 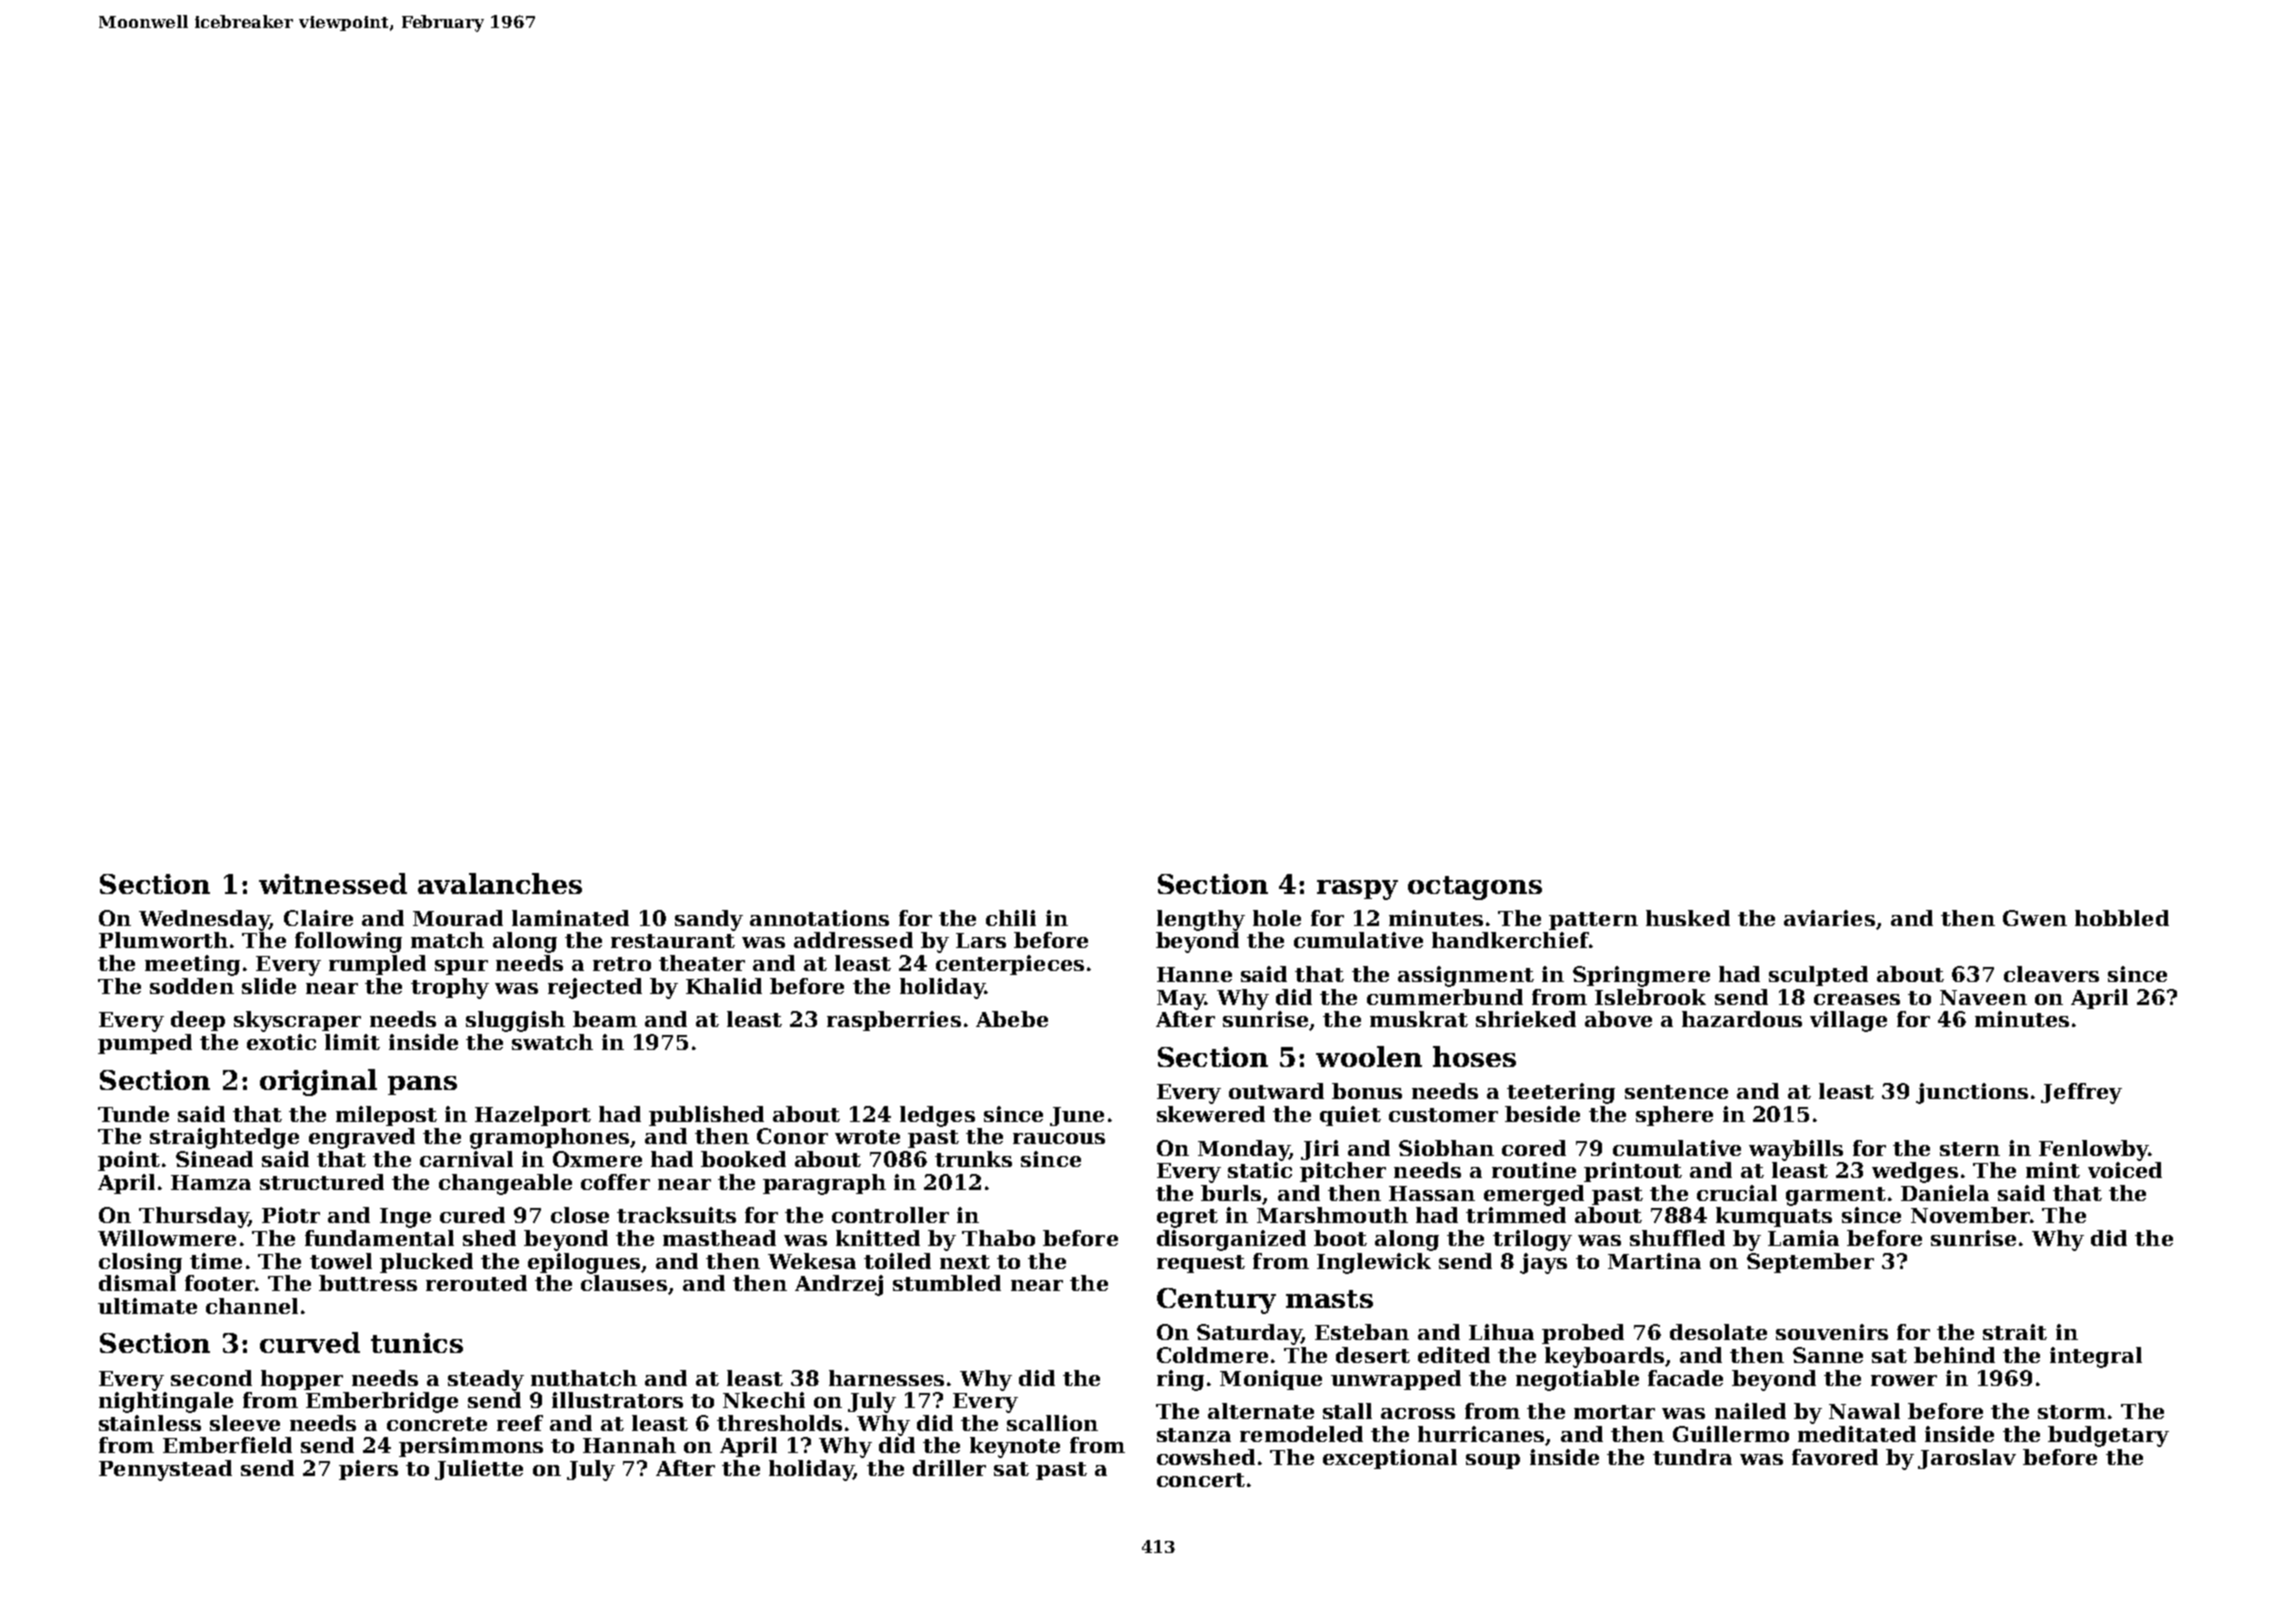 What do you see at coordinates (1904, 1380) in the document?
I see `rower` at bounding box center [1904, 1380].
